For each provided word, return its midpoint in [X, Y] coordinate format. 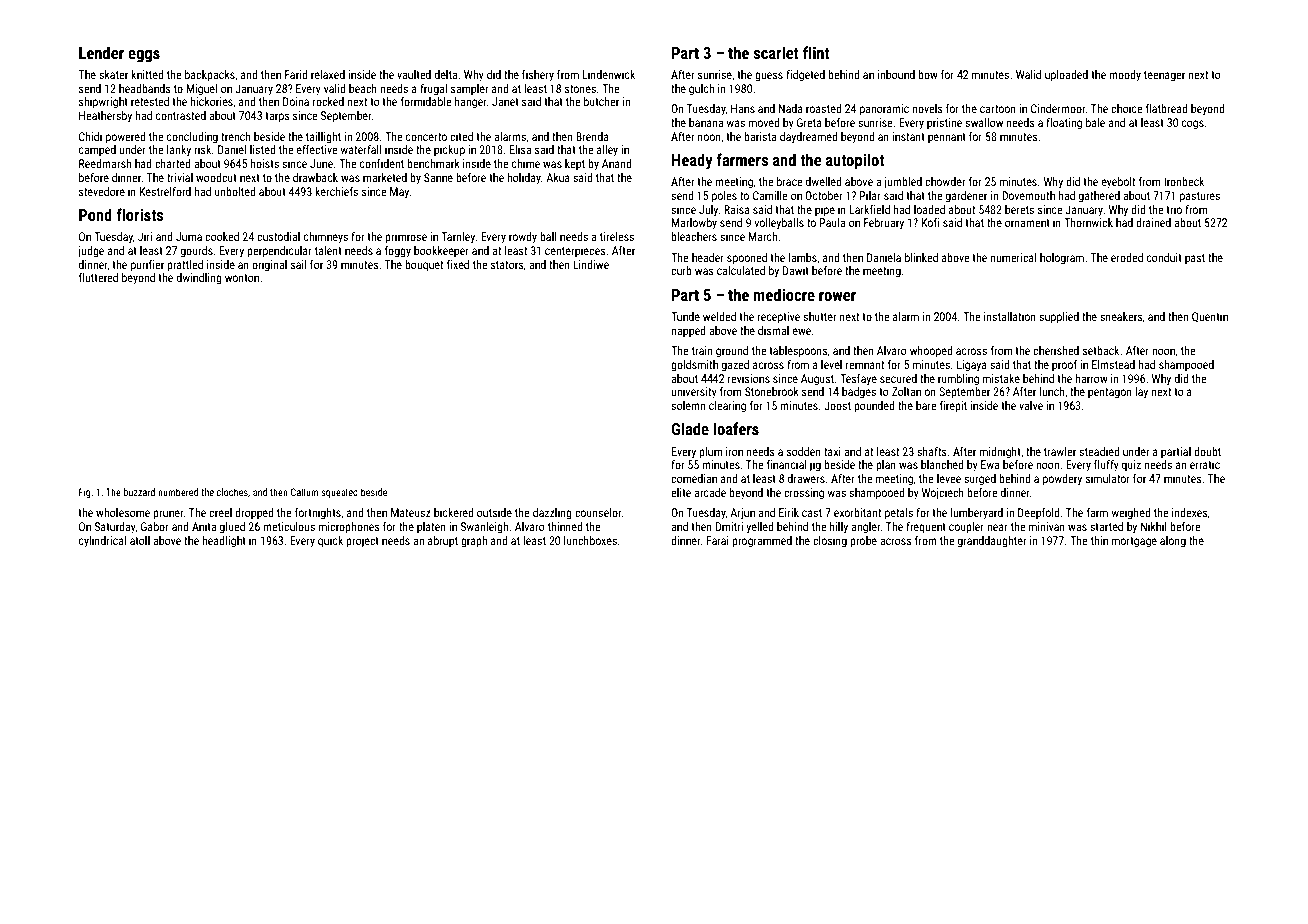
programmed [762, 542]
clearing [727, 407]
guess [769, 77]
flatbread [1167, 108]
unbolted [235, 191]
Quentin [1210, 317]
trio [1174, 209]
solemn [688, 405]
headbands [145, 88]
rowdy [523, 238]
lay [1142, 393]
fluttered [98, 277]
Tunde [685, 316]
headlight [224, 542]
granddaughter [992, 542]
